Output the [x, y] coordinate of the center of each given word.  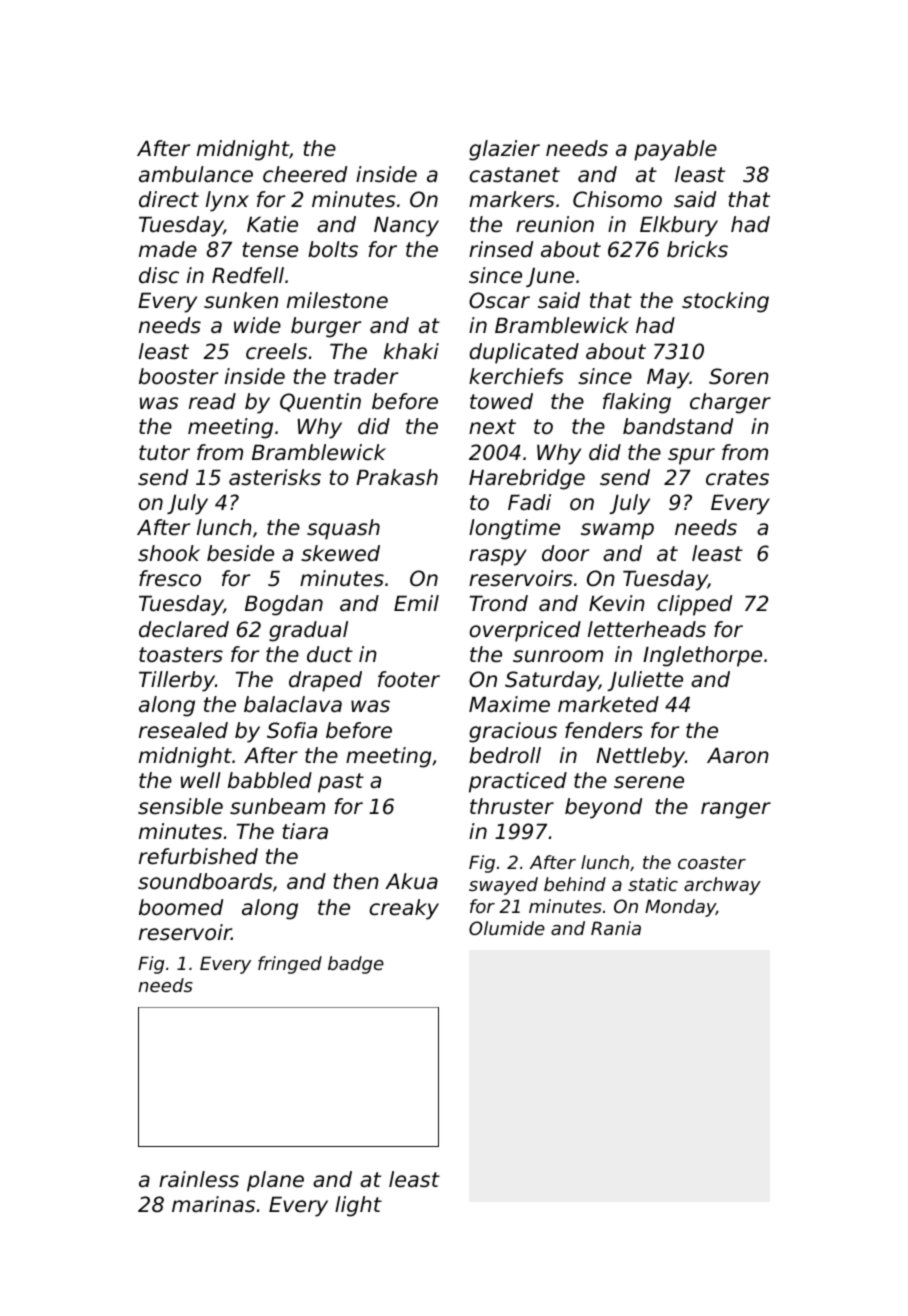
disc [159, 275]
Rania [616, 928]
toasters [181, 655]
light [358, 1206]
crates [737, 478]
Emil [416, 603]
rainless [199, 1179]
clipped [695, 605]
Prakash [397, 477]
